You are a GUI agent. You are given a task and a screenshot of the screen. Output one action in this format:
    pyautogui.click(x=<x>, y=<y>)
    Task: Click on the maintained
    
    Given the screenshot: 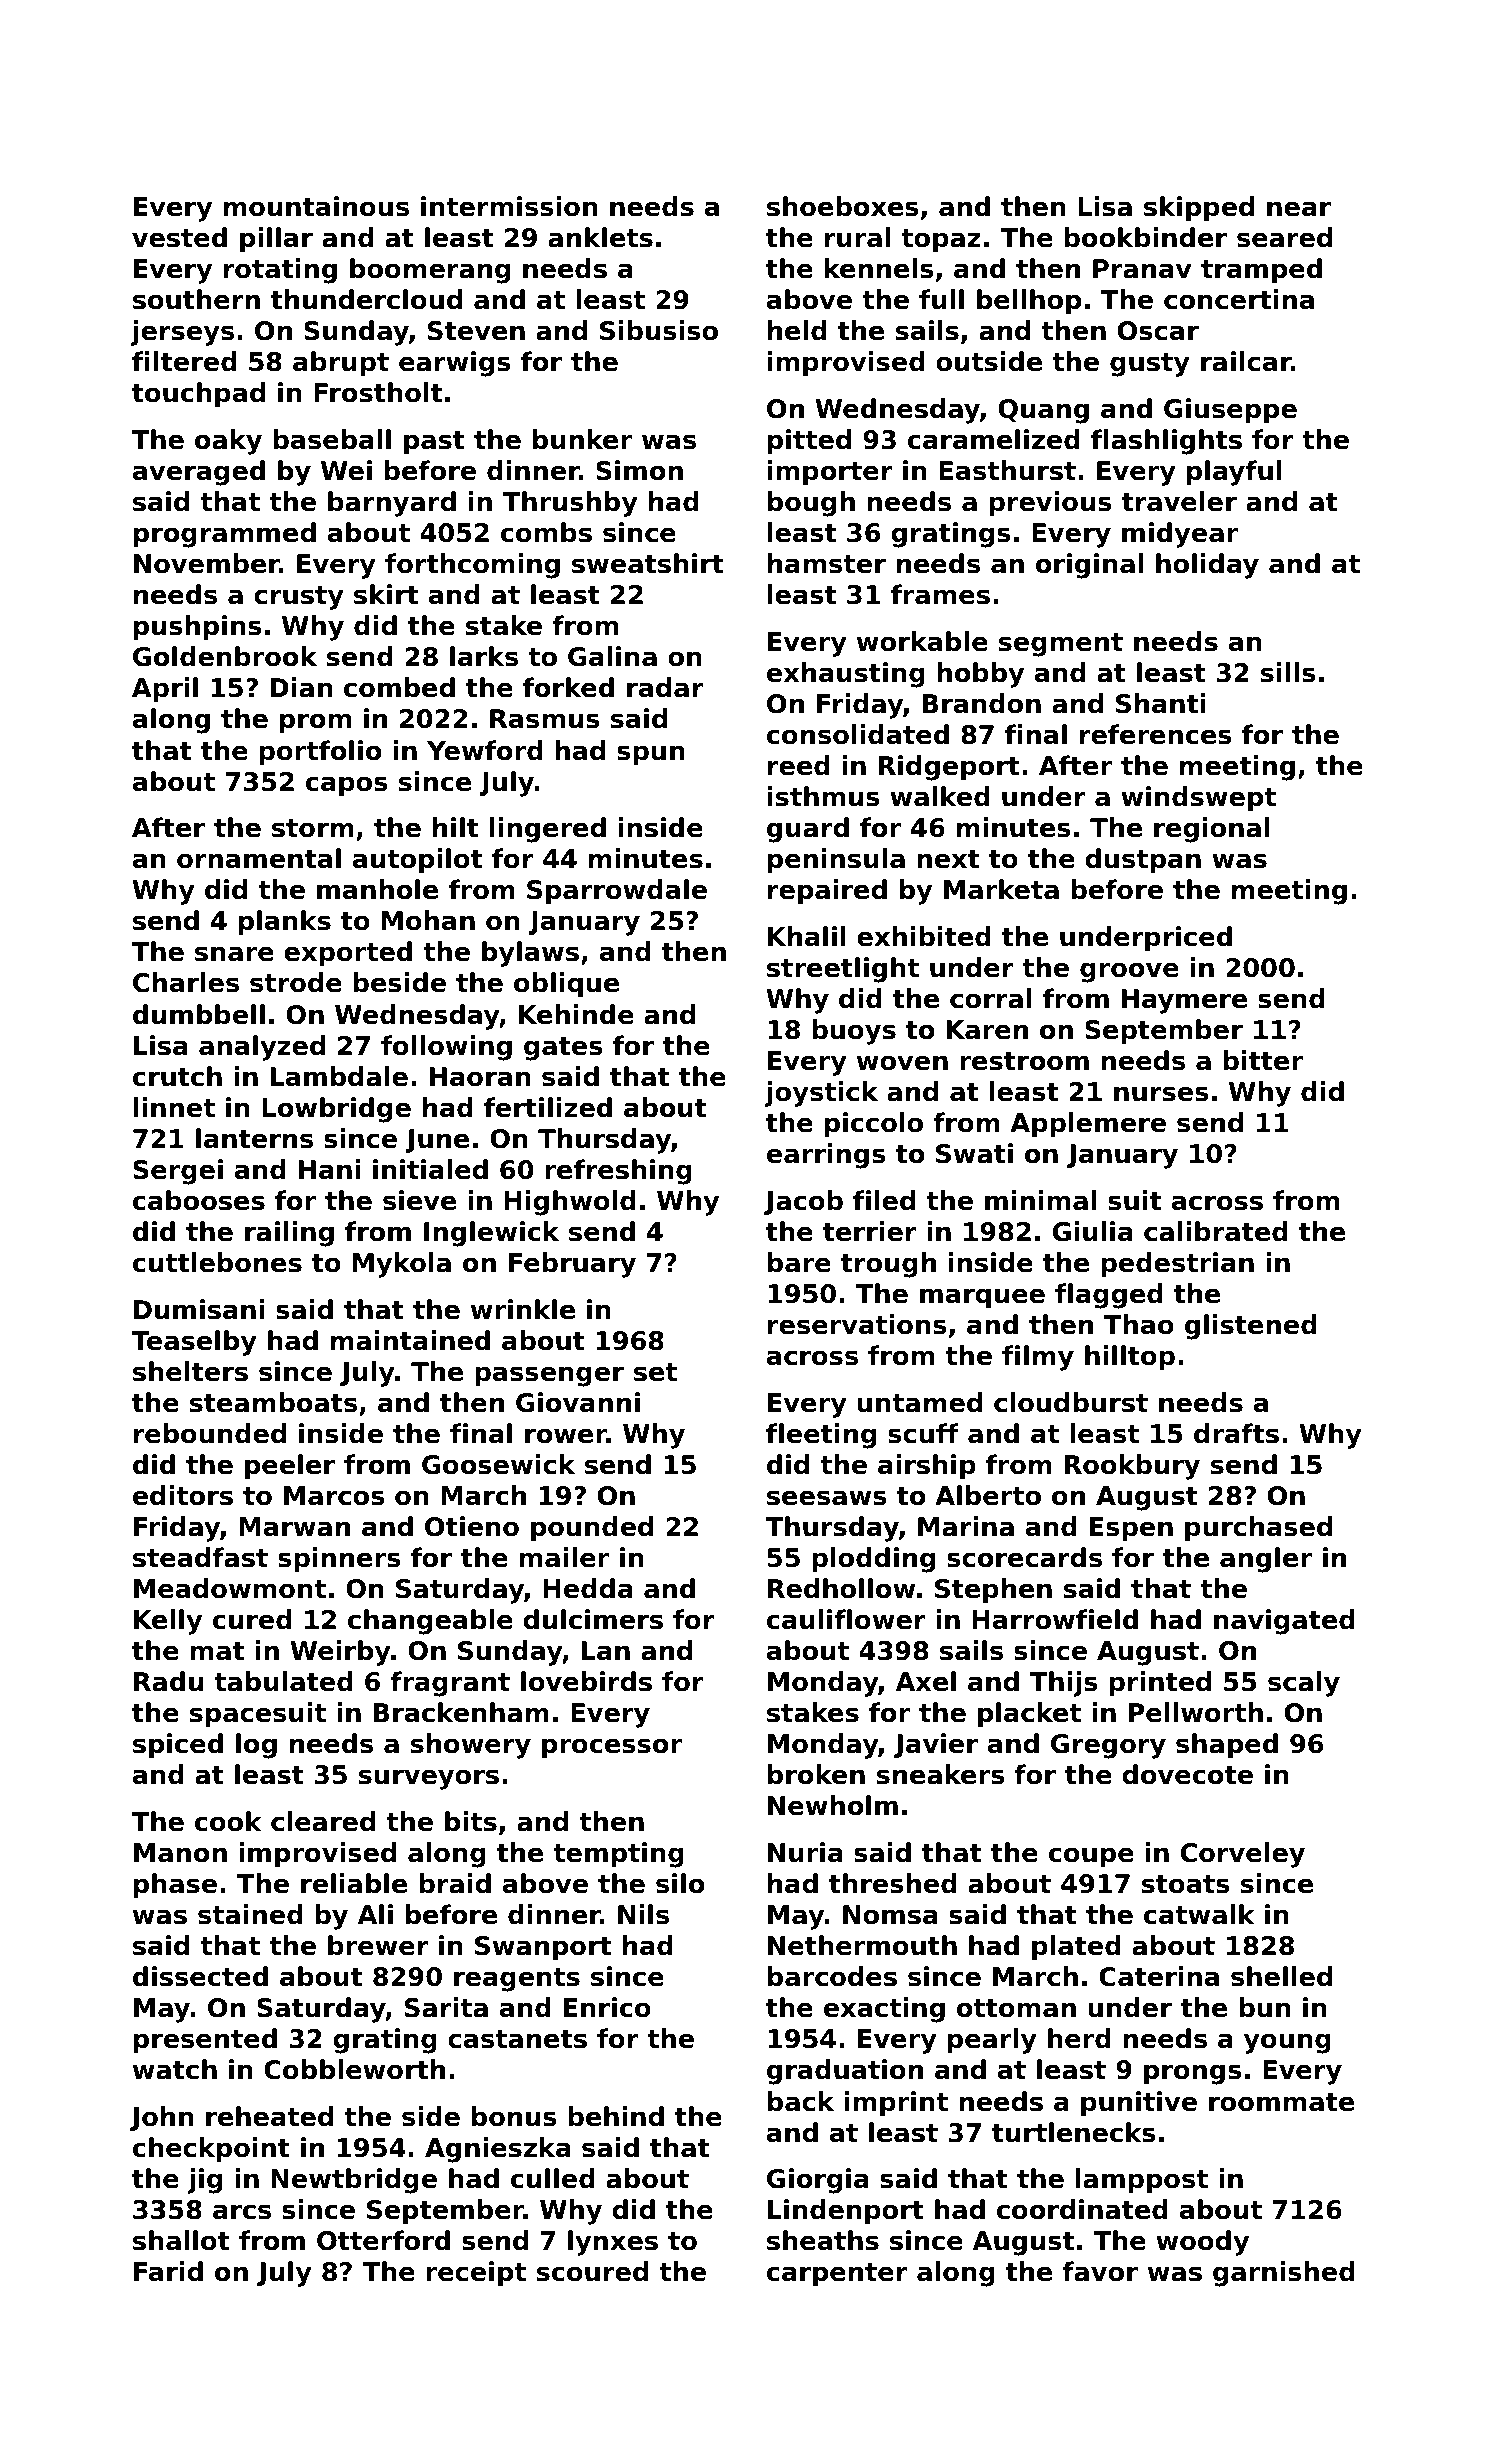 What is the action you would take?
    pyautogui.click(x=410, y=1340)
